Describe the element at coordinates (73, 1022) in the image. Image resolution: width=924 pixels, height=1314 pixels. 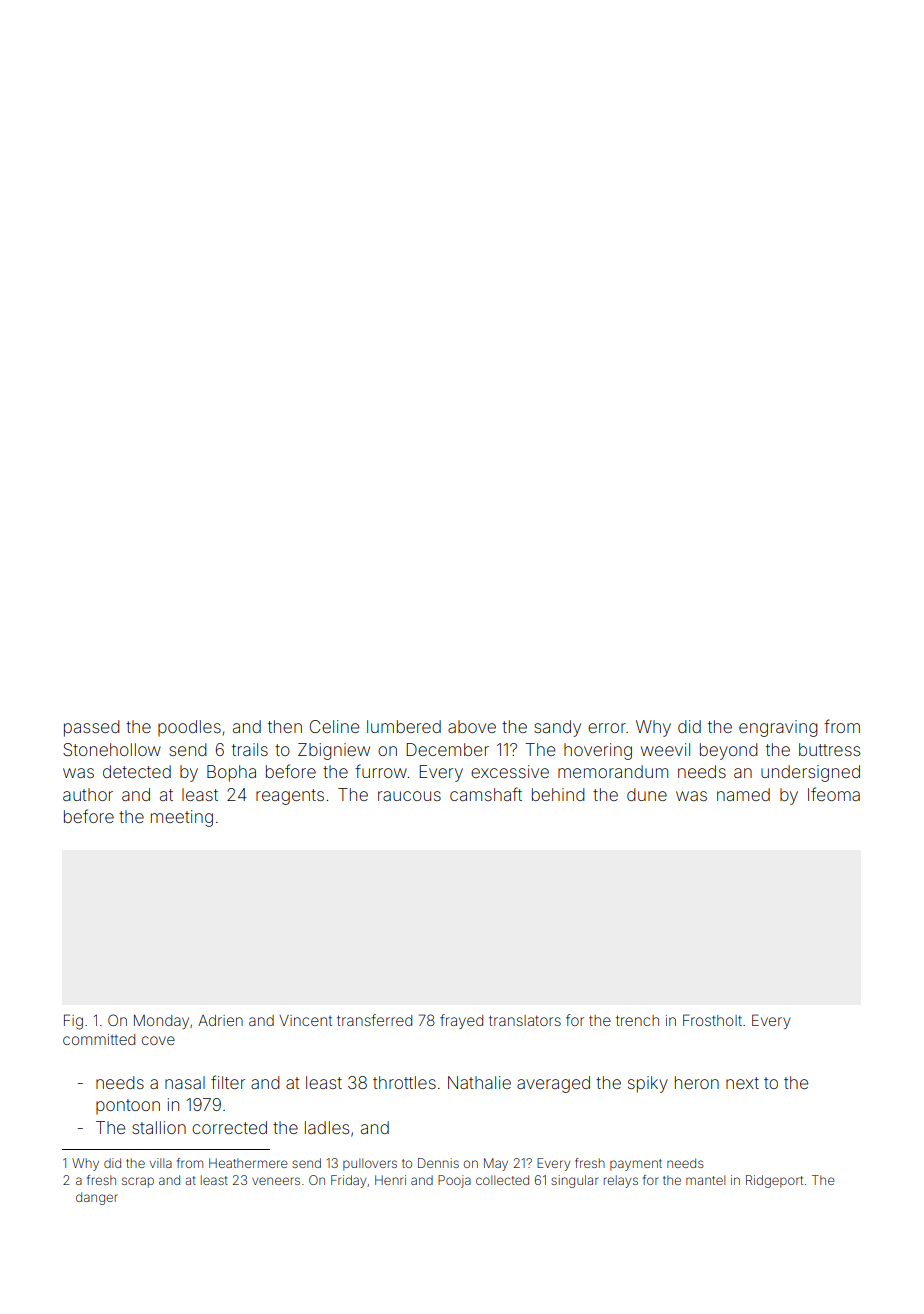
I see `Fig` at that location.
